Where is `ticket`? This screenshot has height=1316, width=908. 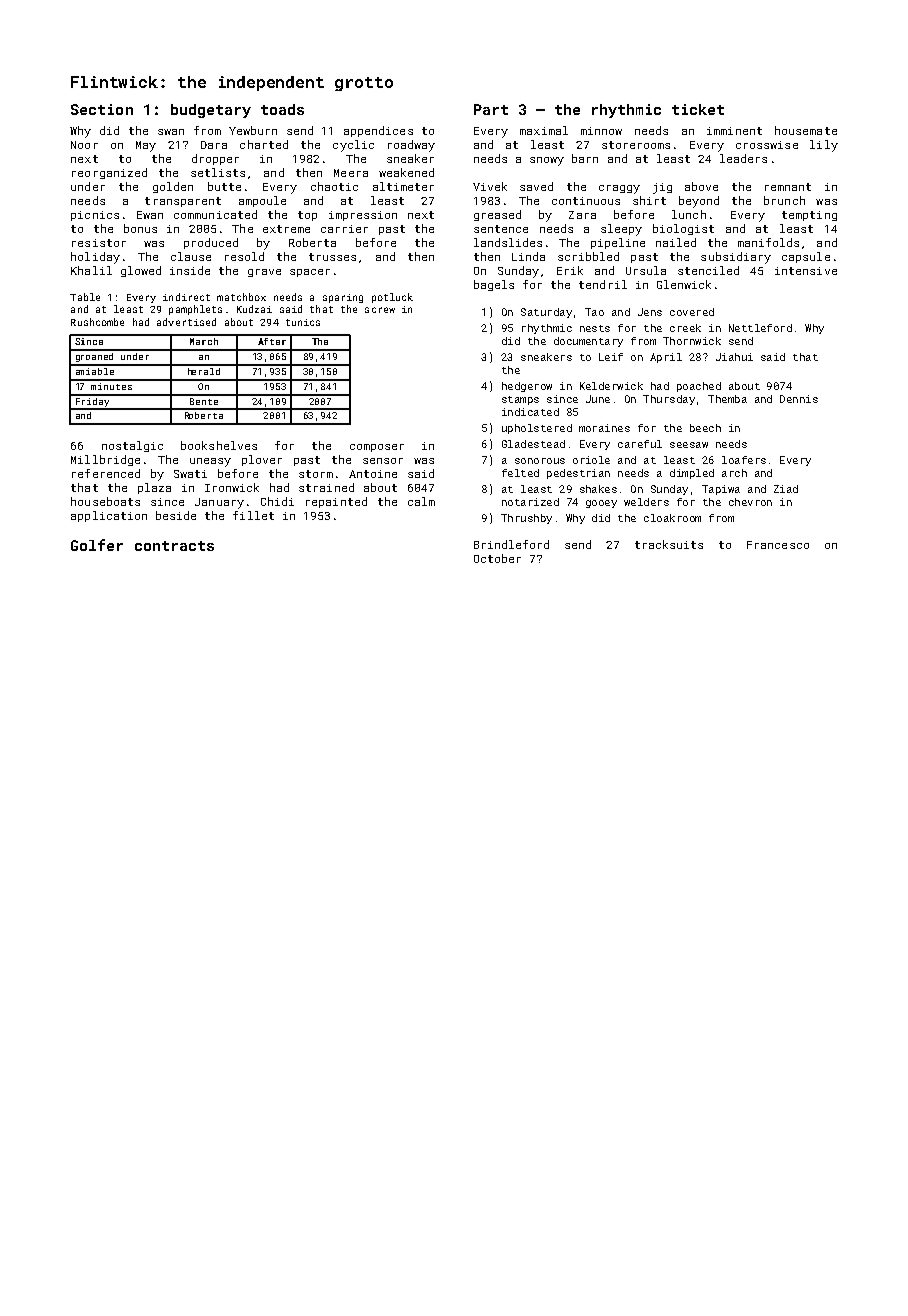 ticket is located at coordinates (698, 109).
